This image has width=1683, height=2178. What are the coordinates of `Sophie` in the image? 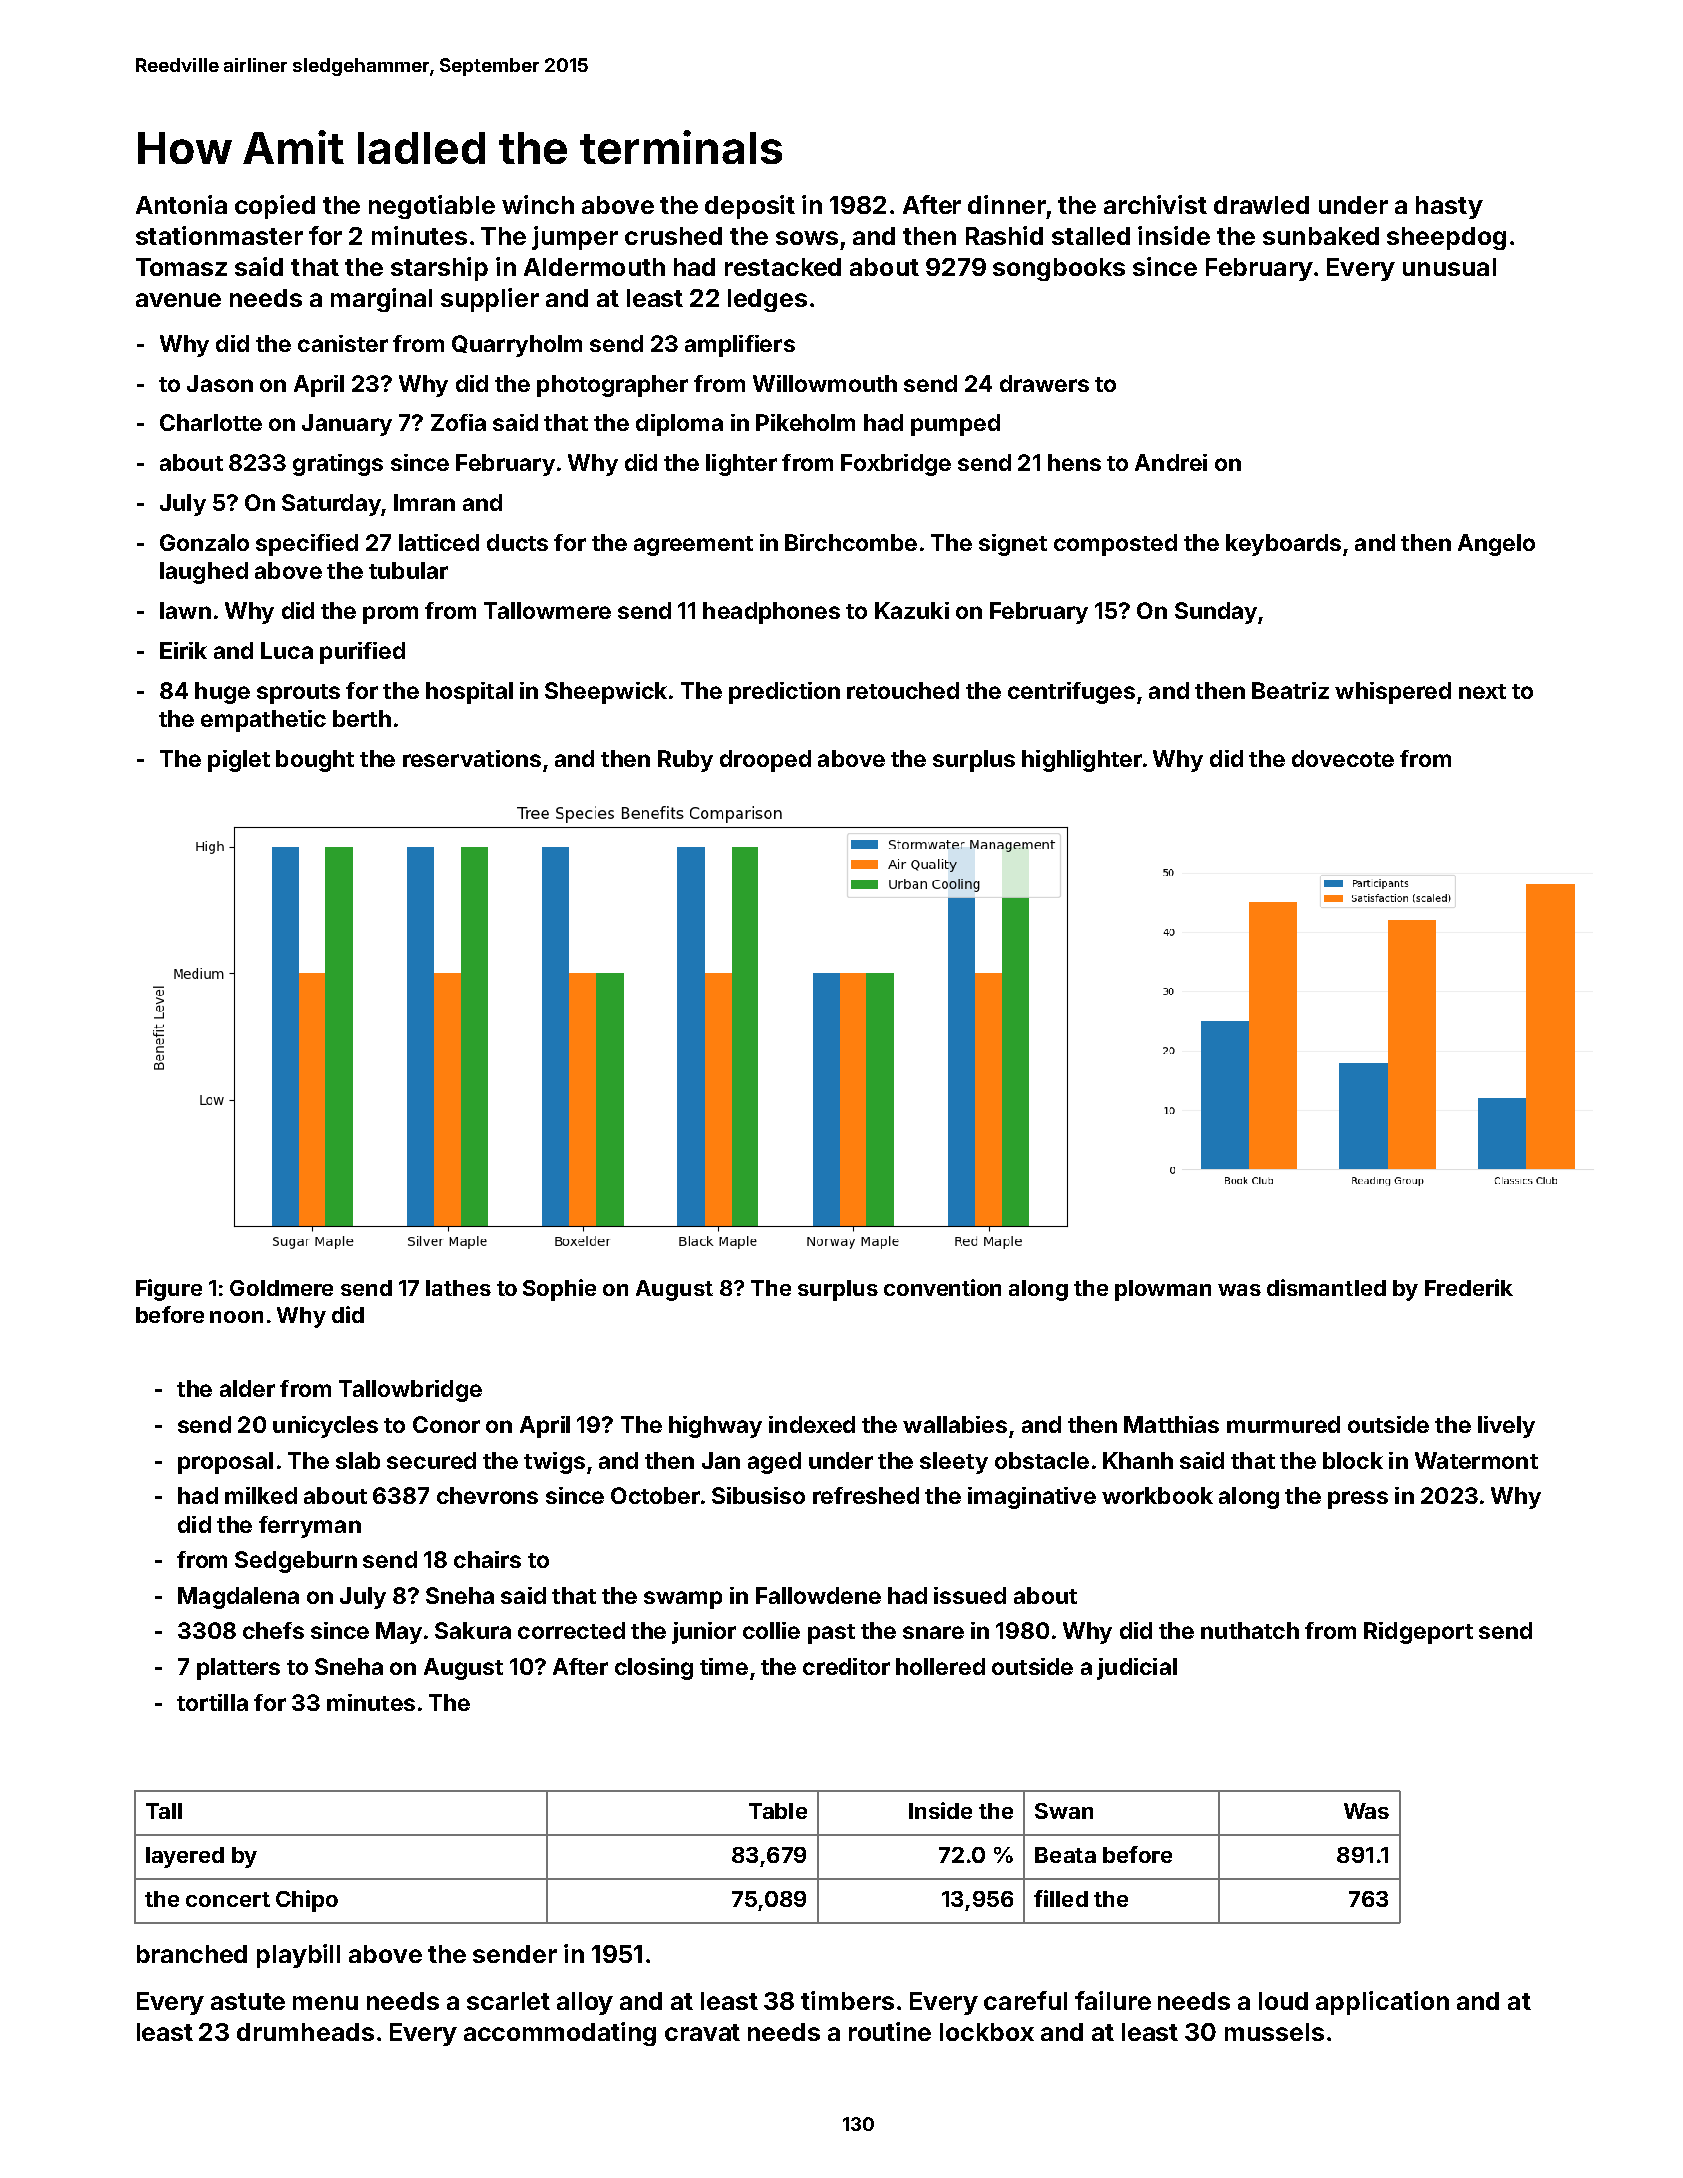 It's located at (559, 1290).
